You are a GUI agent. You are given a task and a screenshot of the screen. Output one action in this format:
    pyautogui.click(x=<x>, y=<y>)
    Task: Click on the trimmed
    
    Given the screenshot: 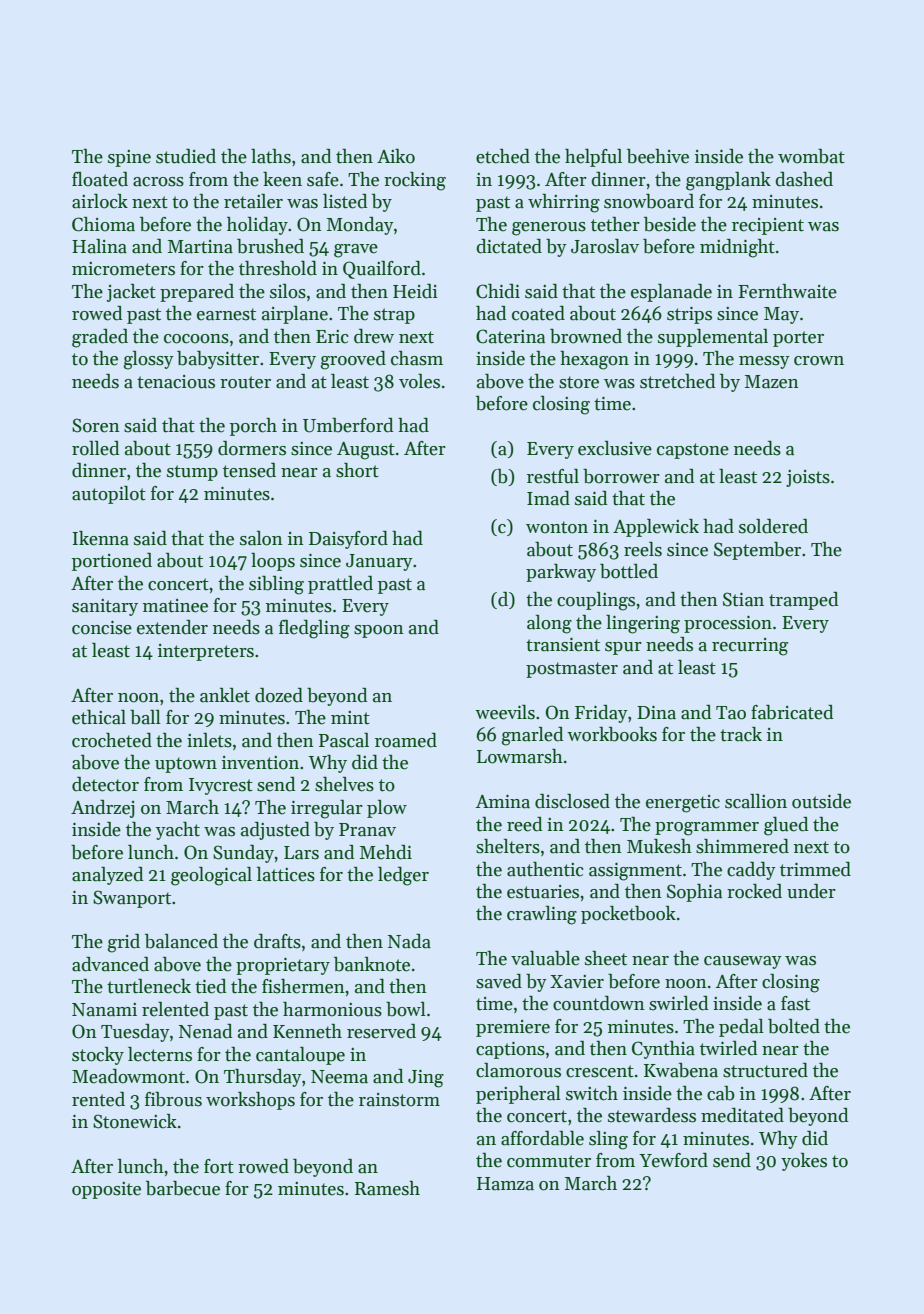 What is the action you would take?
    pyautogui.click(x=815, y=869)
